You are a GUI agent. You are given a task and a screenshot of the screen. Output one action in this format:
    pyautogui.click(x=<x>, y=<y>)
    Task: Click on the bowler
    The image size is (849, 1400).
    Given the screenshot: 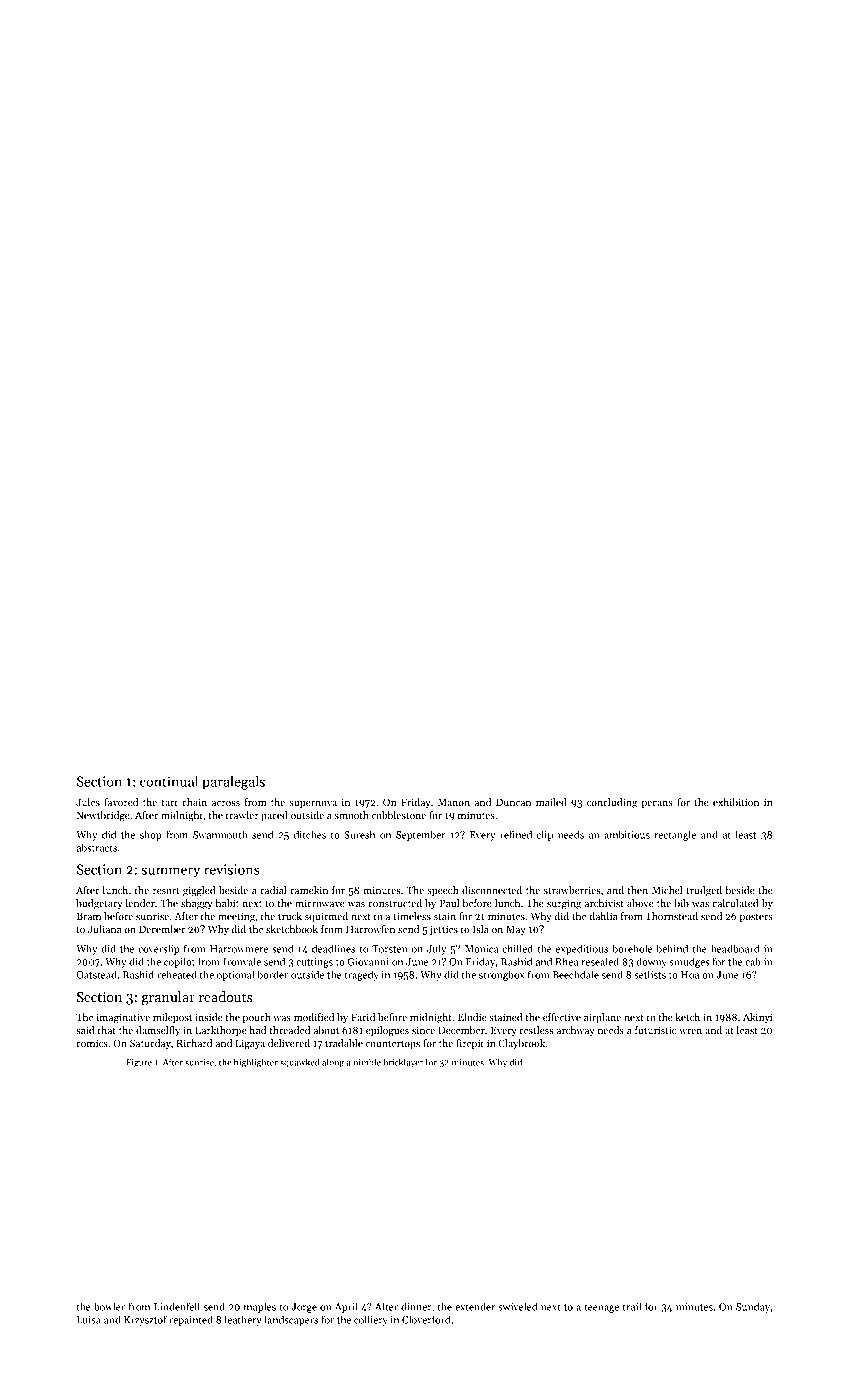 What is the action you would take?
    pyautogui.click(x=109, y=1306)
